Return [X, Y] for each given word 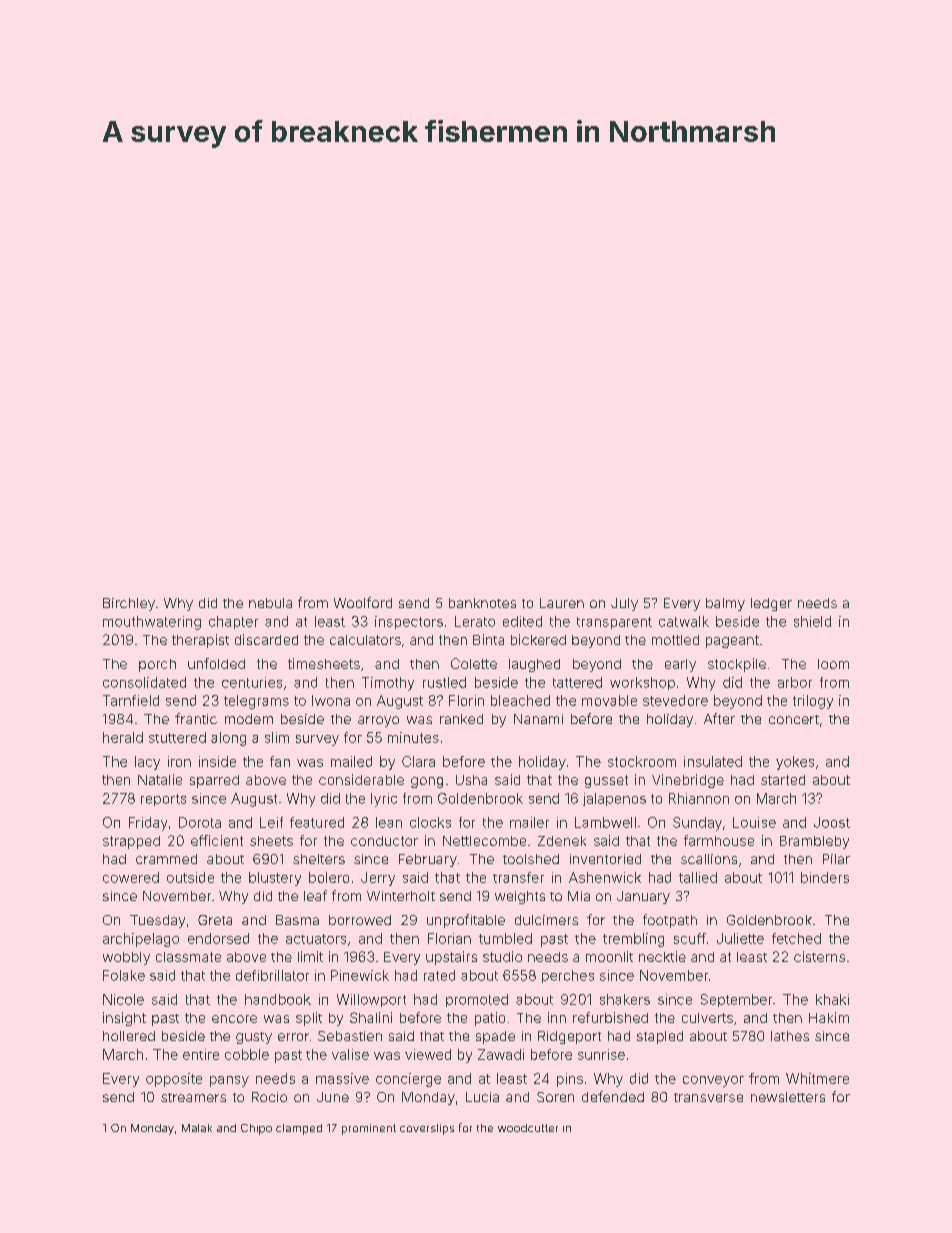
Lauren [562, 603]
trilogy [813, 702]
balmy [725, 604]
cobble [247, 1054]
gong [427, 782]
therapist [200, 641]
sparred [214, 781]
